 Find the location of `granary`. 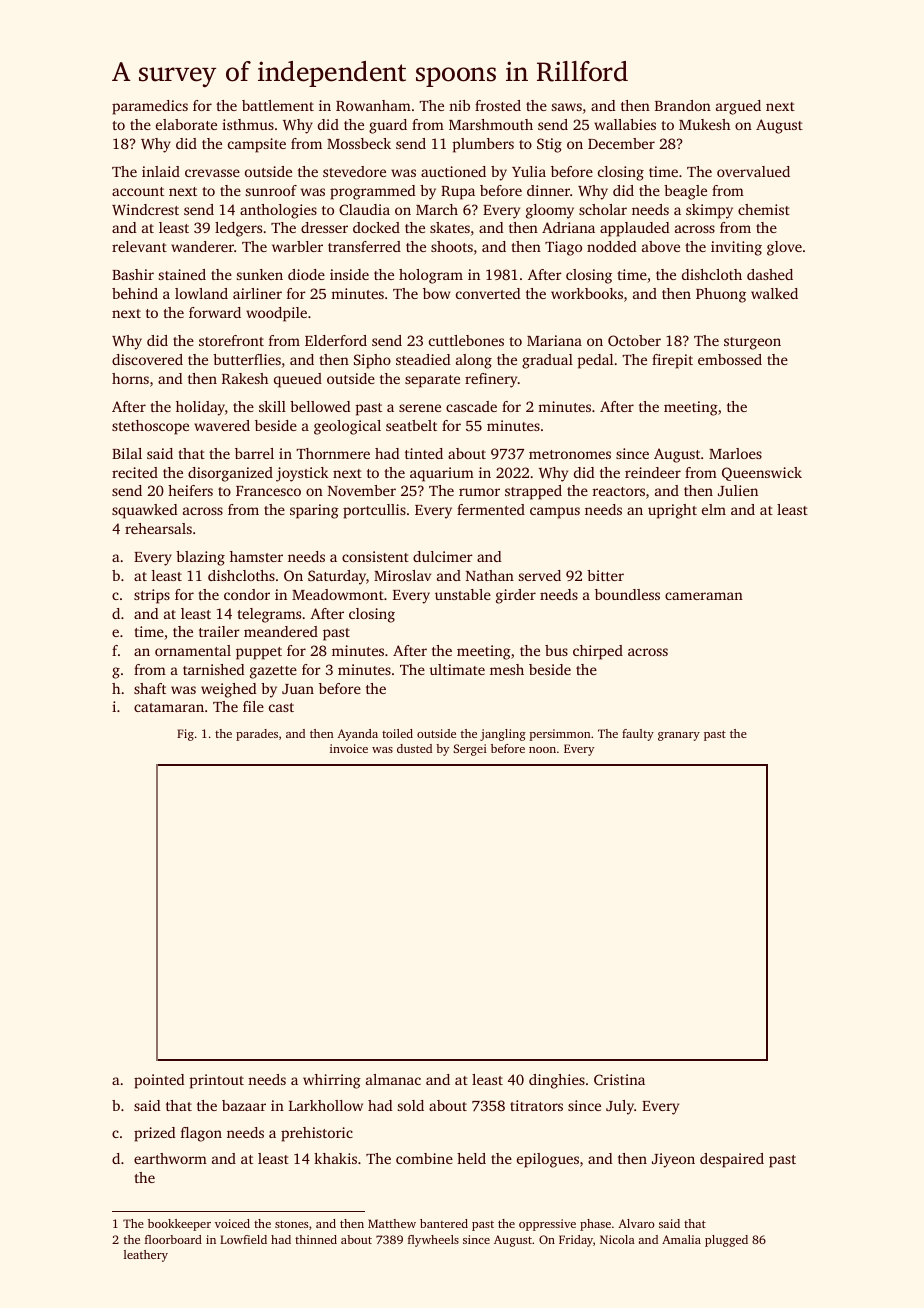

granary is located at coordinates (679, 736).
